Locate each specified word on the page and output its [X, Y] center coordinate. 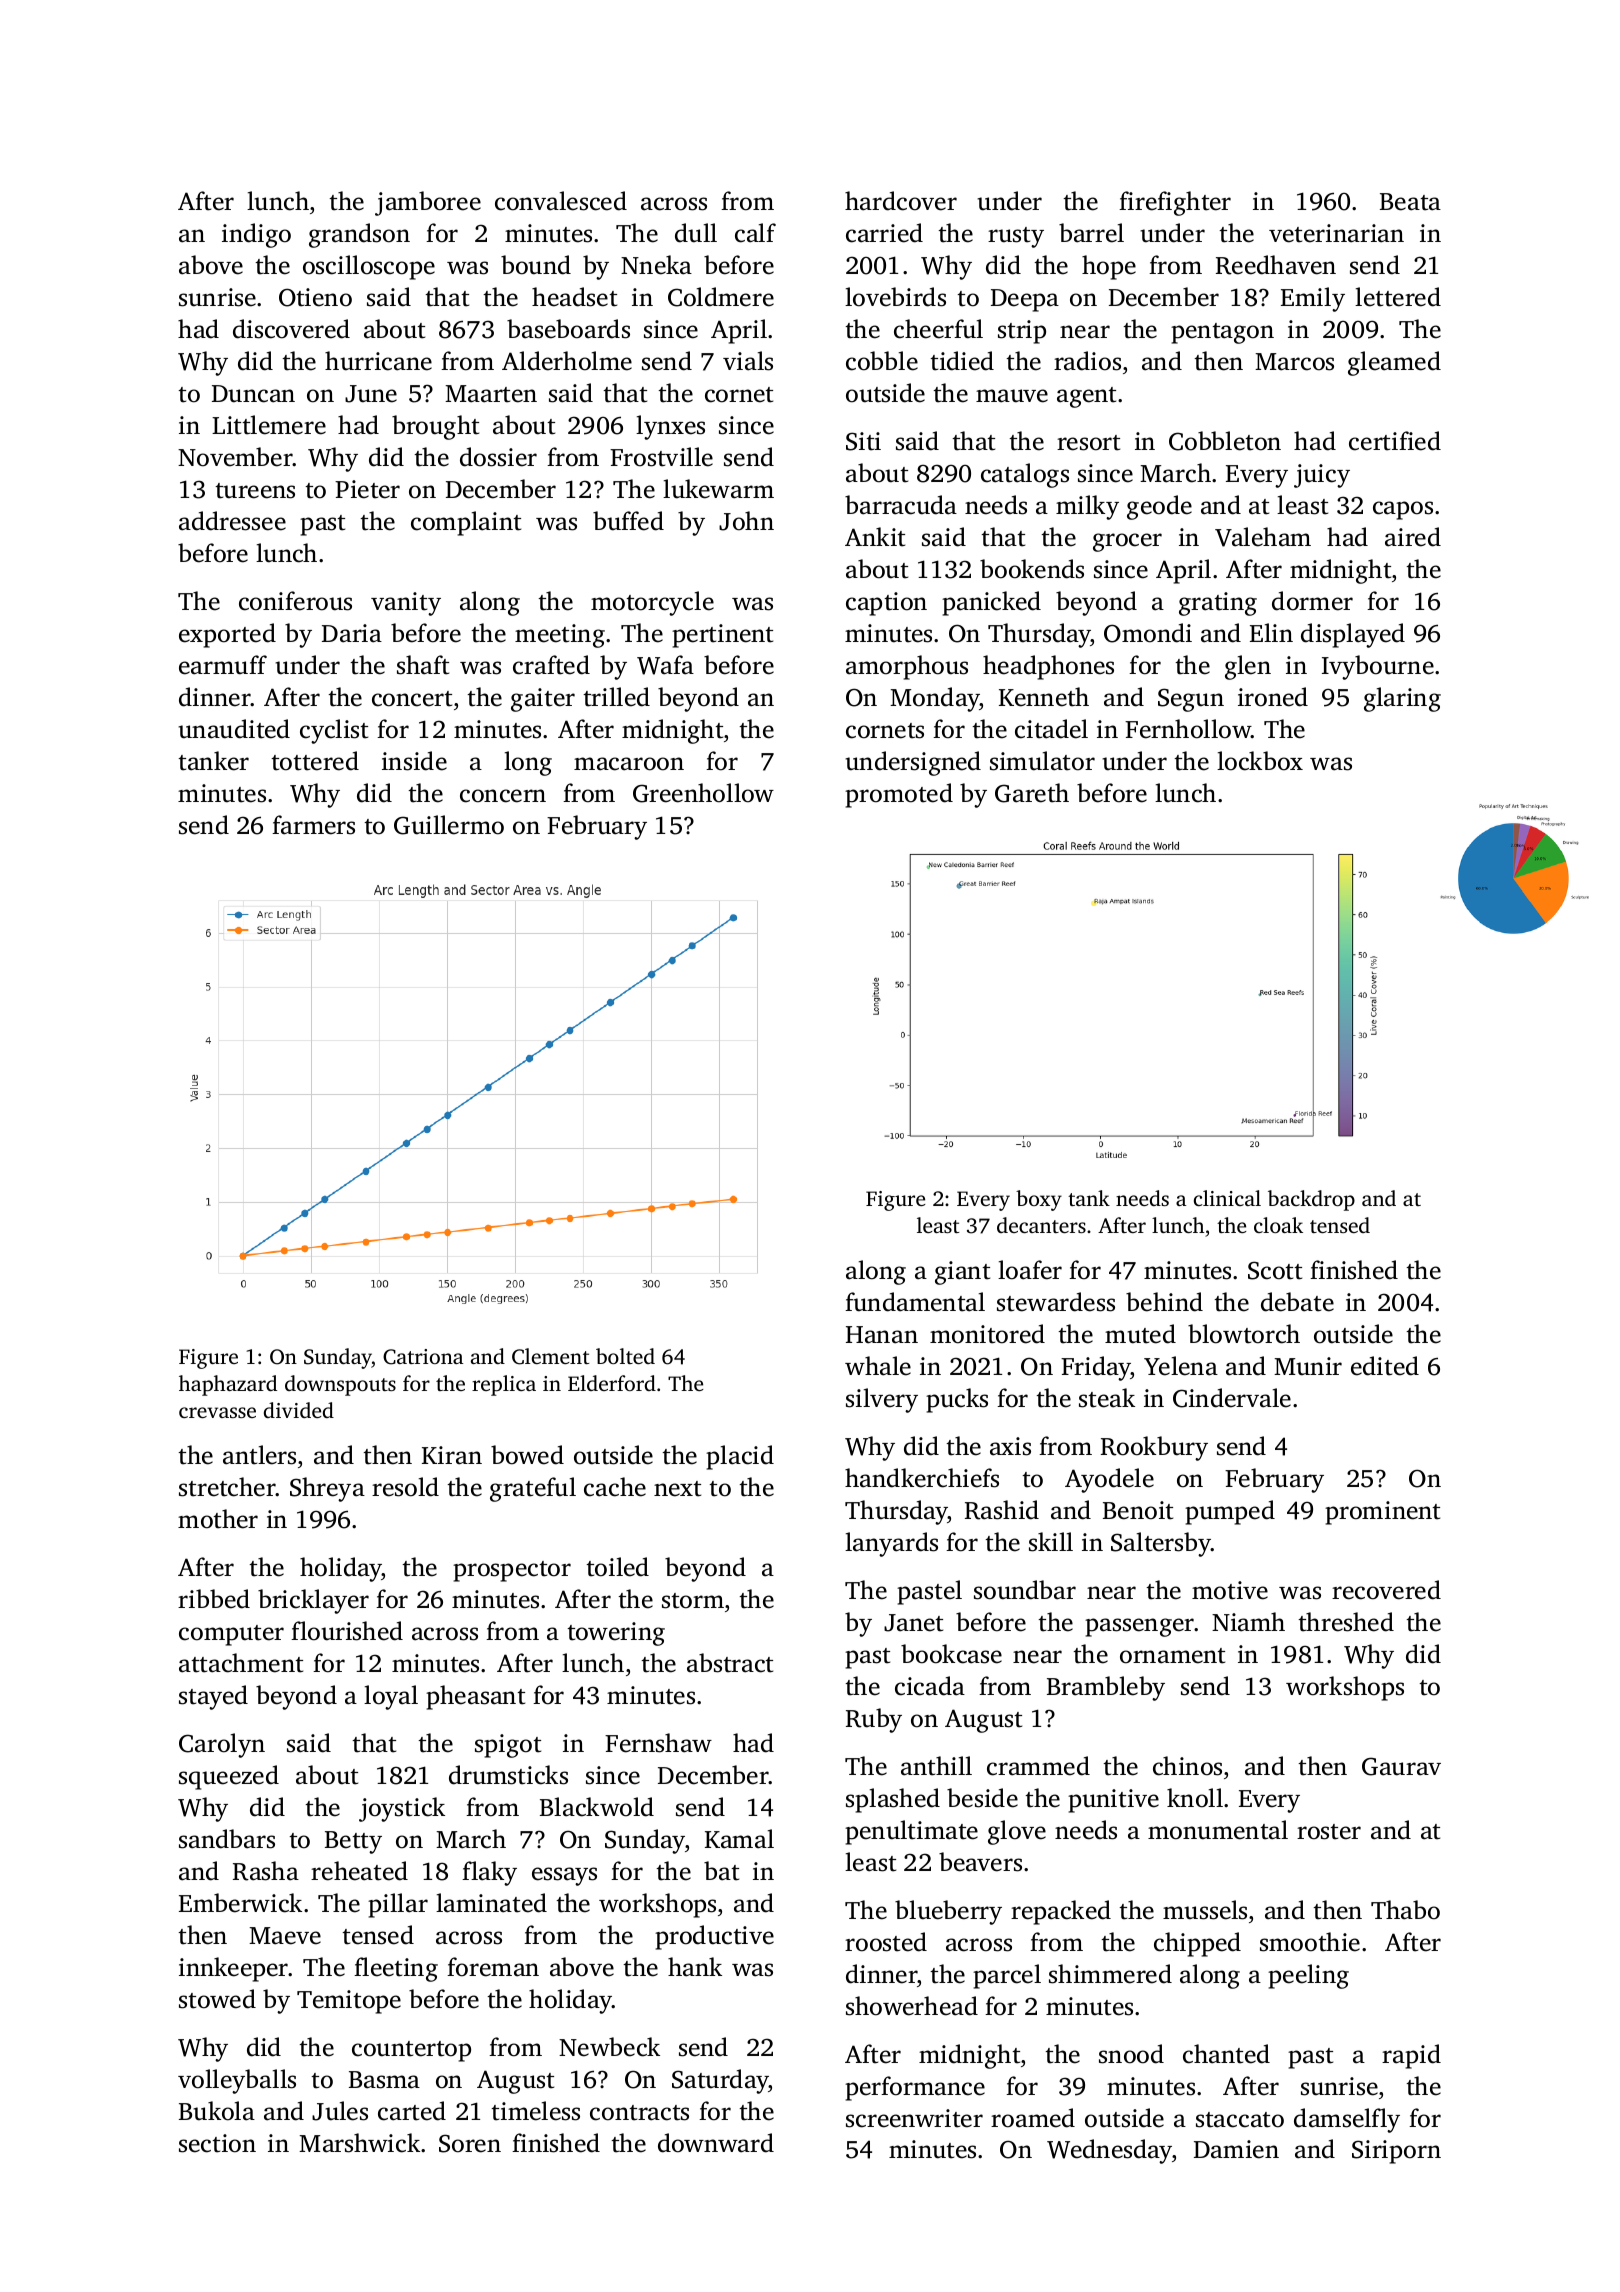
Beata [1410, 202]
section [217, 2143]
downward [716, 2143]
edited [1385, 1366]
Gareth [1032, 793]
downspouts [340, 1385]
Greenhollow [703, 793]
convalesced [561, 201]
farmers [313, 825]
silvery [882, 1400]
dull [696, 233]
